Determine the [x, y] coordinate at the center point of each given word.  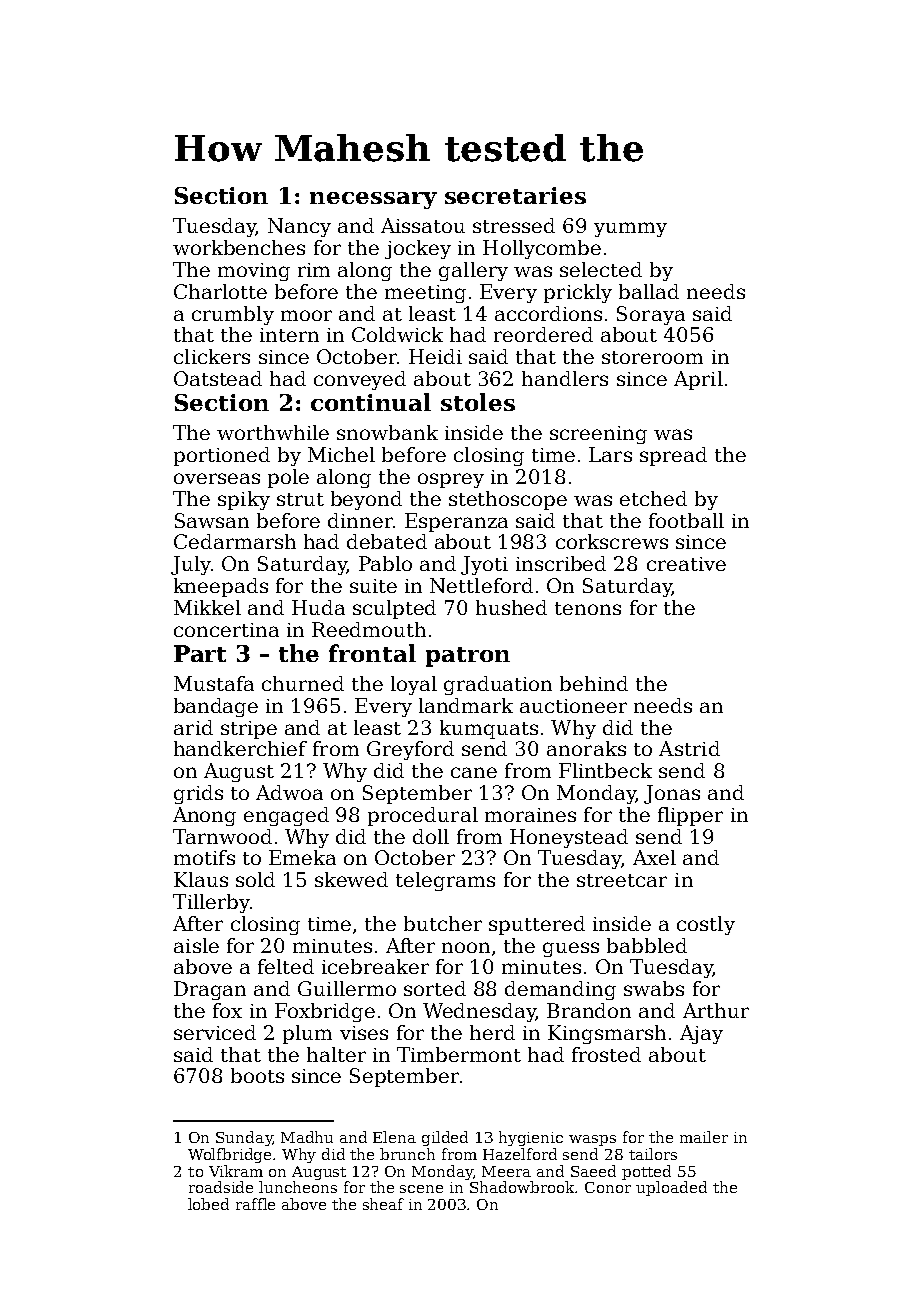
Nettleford [481, 585]
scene [421, 1189]
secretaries [515, 195]
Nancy [299, 227]
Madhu [307, 1137]
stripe [249, 730]
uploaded [671, 1188]
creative [686, 564]
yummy [630, 229]
